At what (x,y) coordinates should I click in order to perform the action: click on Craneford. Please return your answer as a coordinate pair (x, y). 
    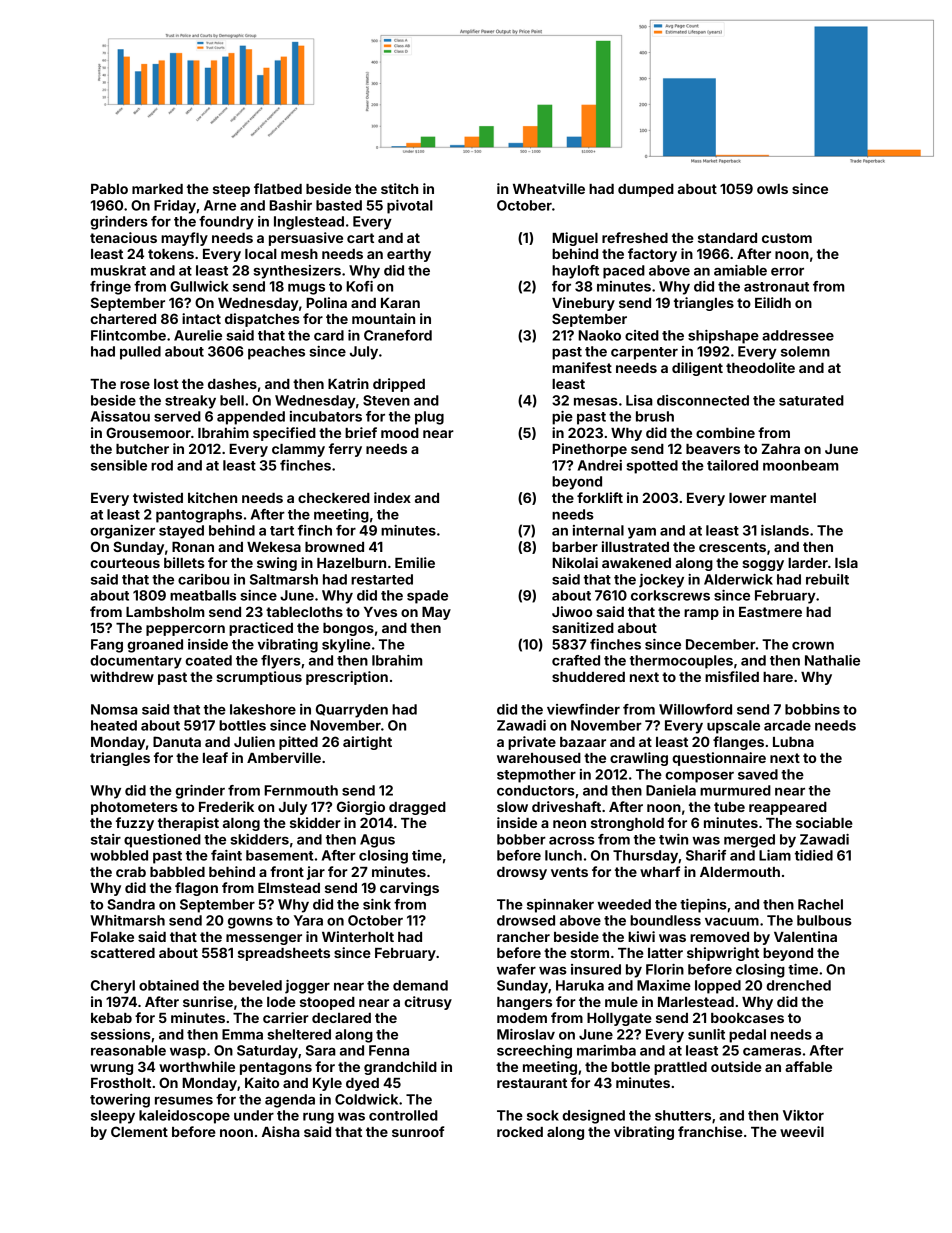
    Looking at the image, I should click on (398, 335).
